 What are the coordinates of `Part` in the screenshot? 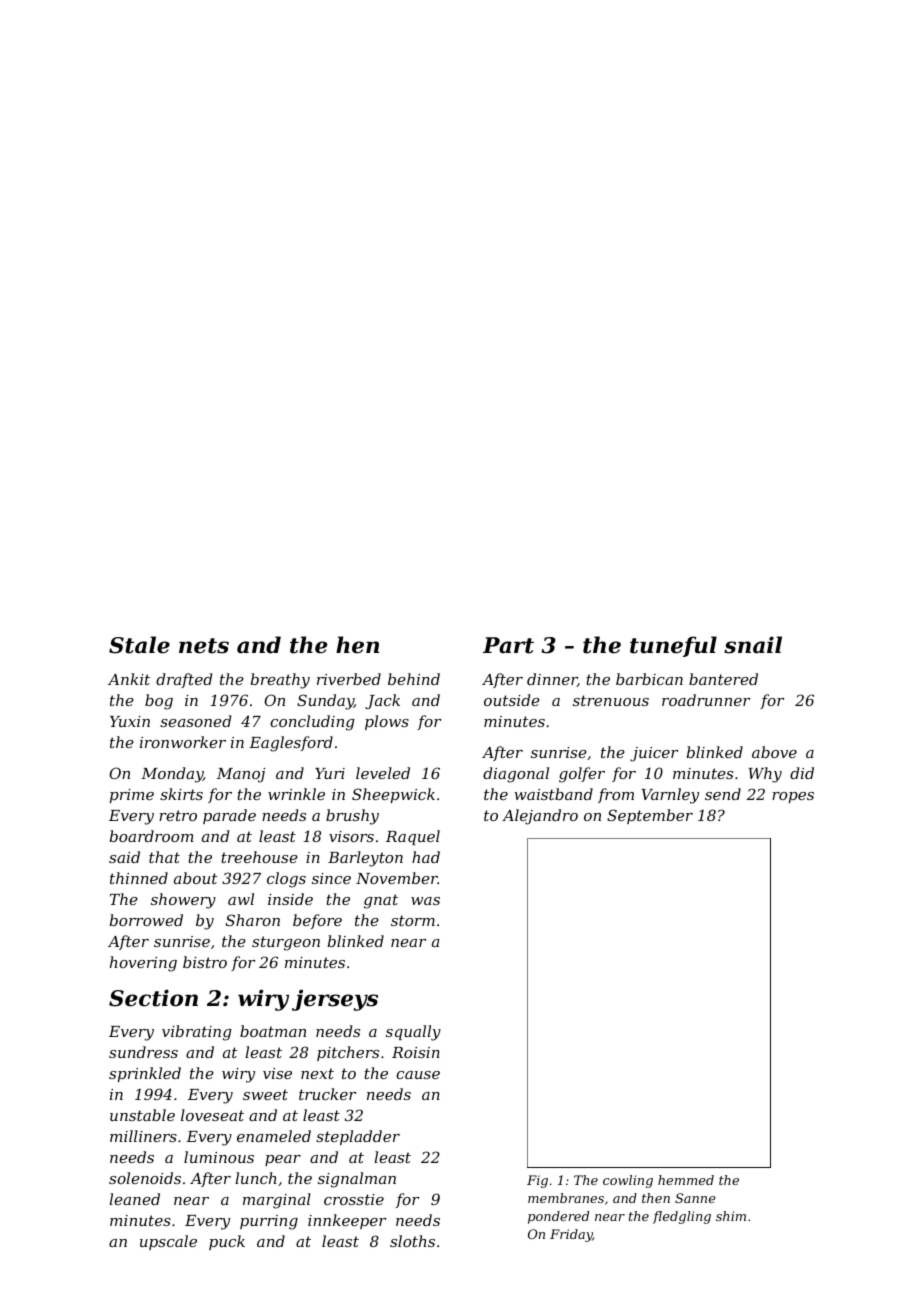 It's located at (508, 645).
